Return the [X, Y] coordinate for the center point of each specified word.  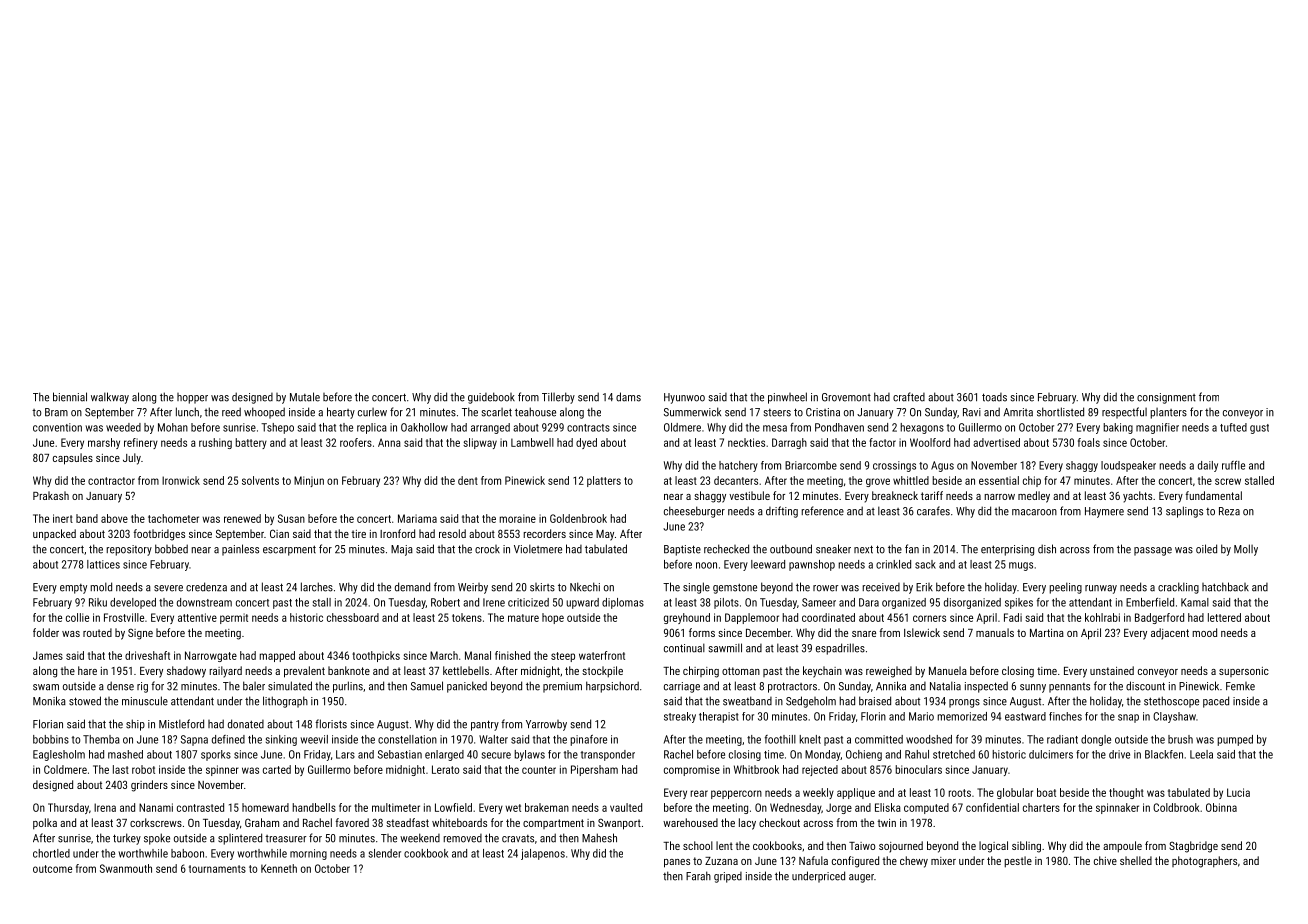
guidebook [491, 398]
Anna [389, 442]
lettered [1224, 617]
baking [1118, 428]
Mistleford [181, 724]
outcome [52, 869]
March [444, 655]
